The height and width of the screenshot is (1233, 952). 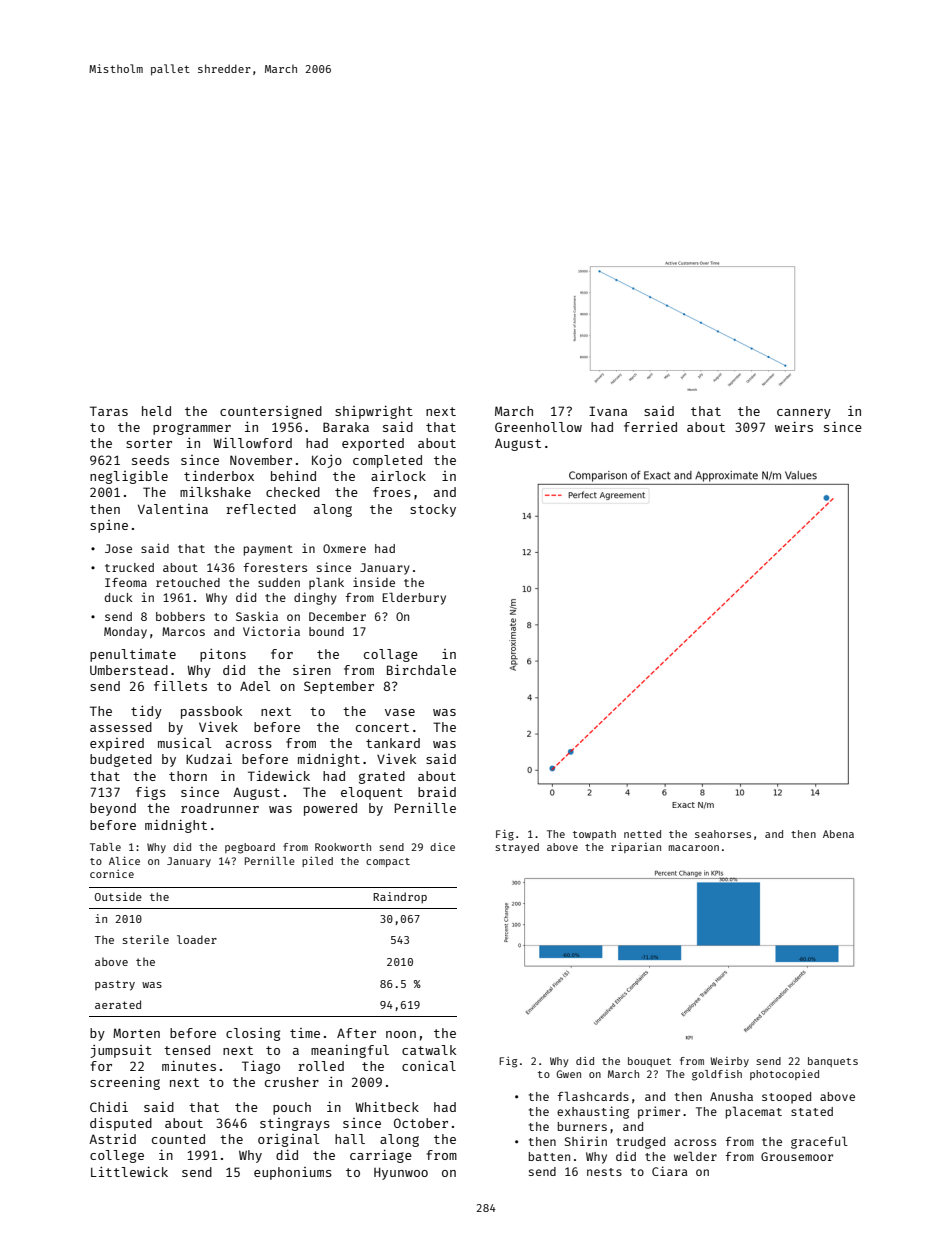 I want to click on Littlewick, so click(x=129, y=1171).
